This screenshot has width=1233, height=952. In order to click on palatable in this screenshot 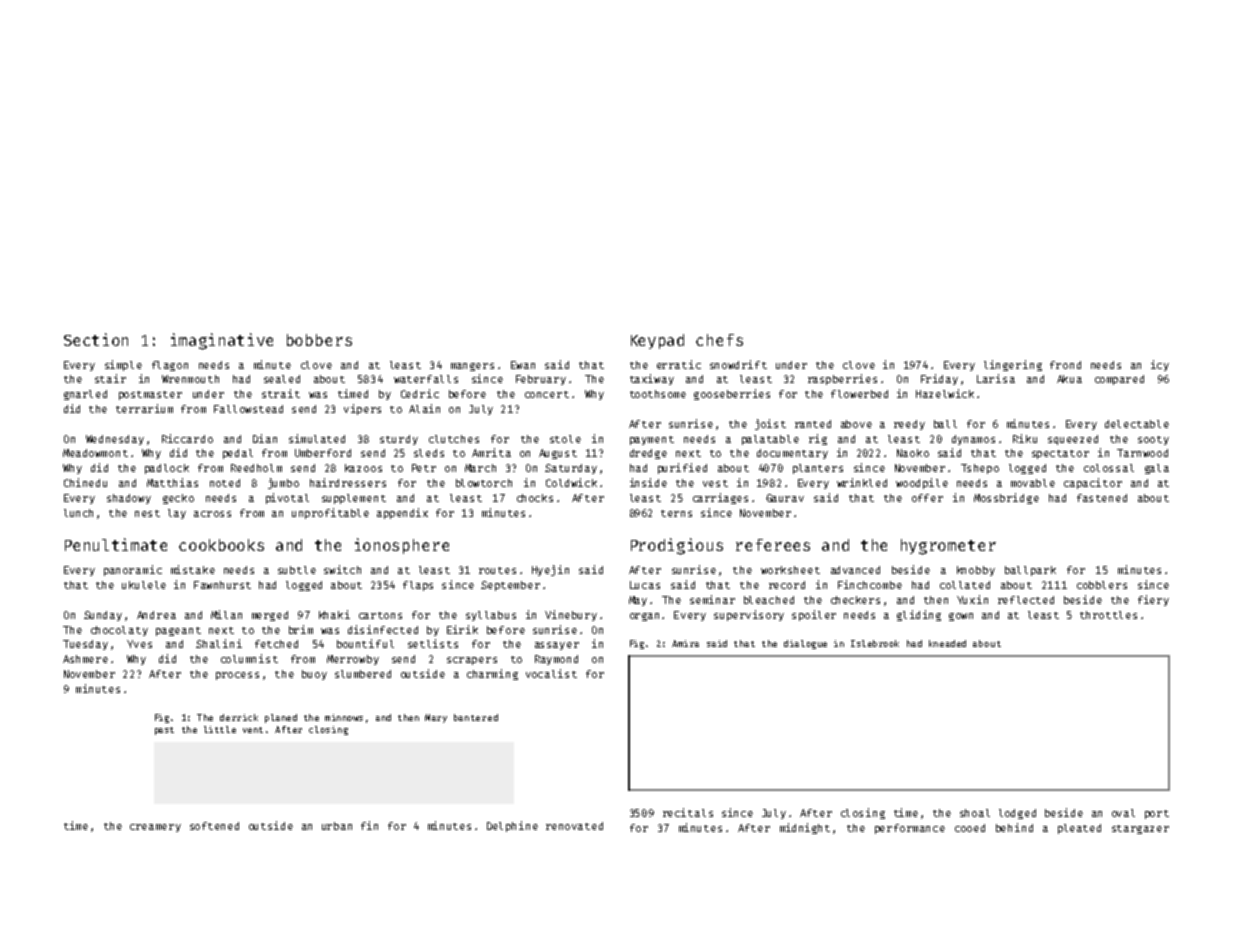, I will do `click(770, 440)`.
